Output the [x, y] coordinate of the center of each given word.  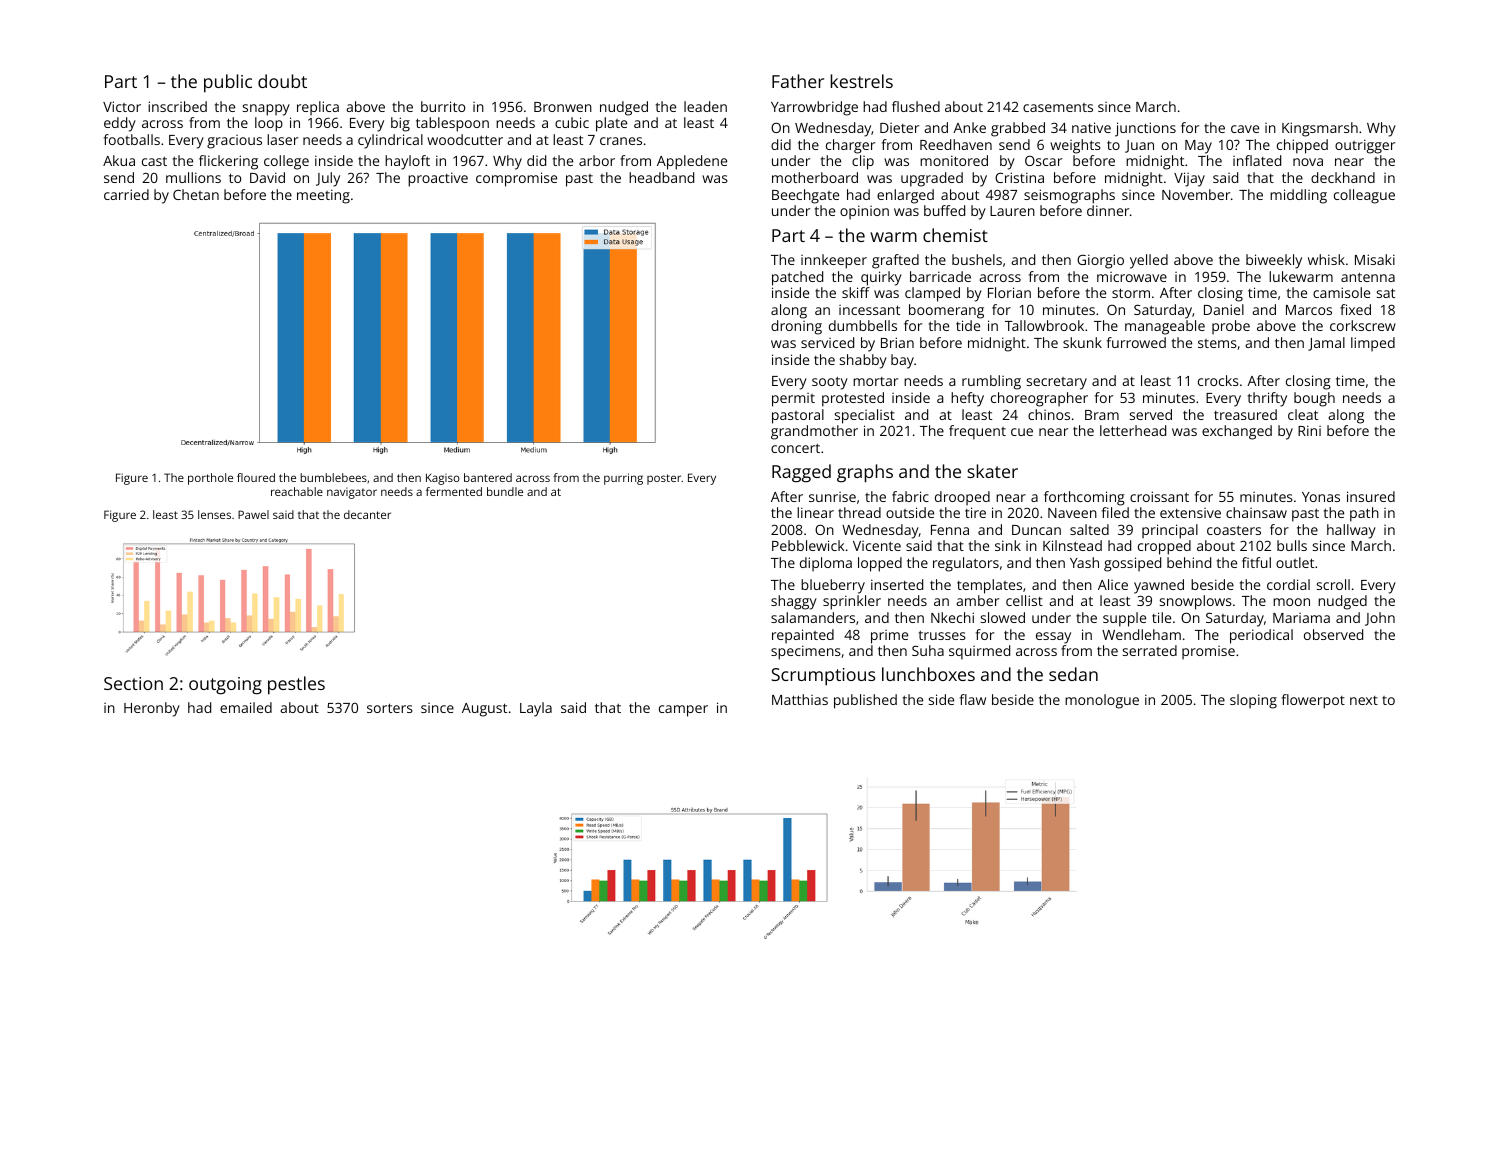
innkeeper [834, 261]
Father [798, 81]
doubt [282, 81]
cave [1245, 129]
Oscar [1043, 160]
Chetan [196, 194]
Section [133, 683]
